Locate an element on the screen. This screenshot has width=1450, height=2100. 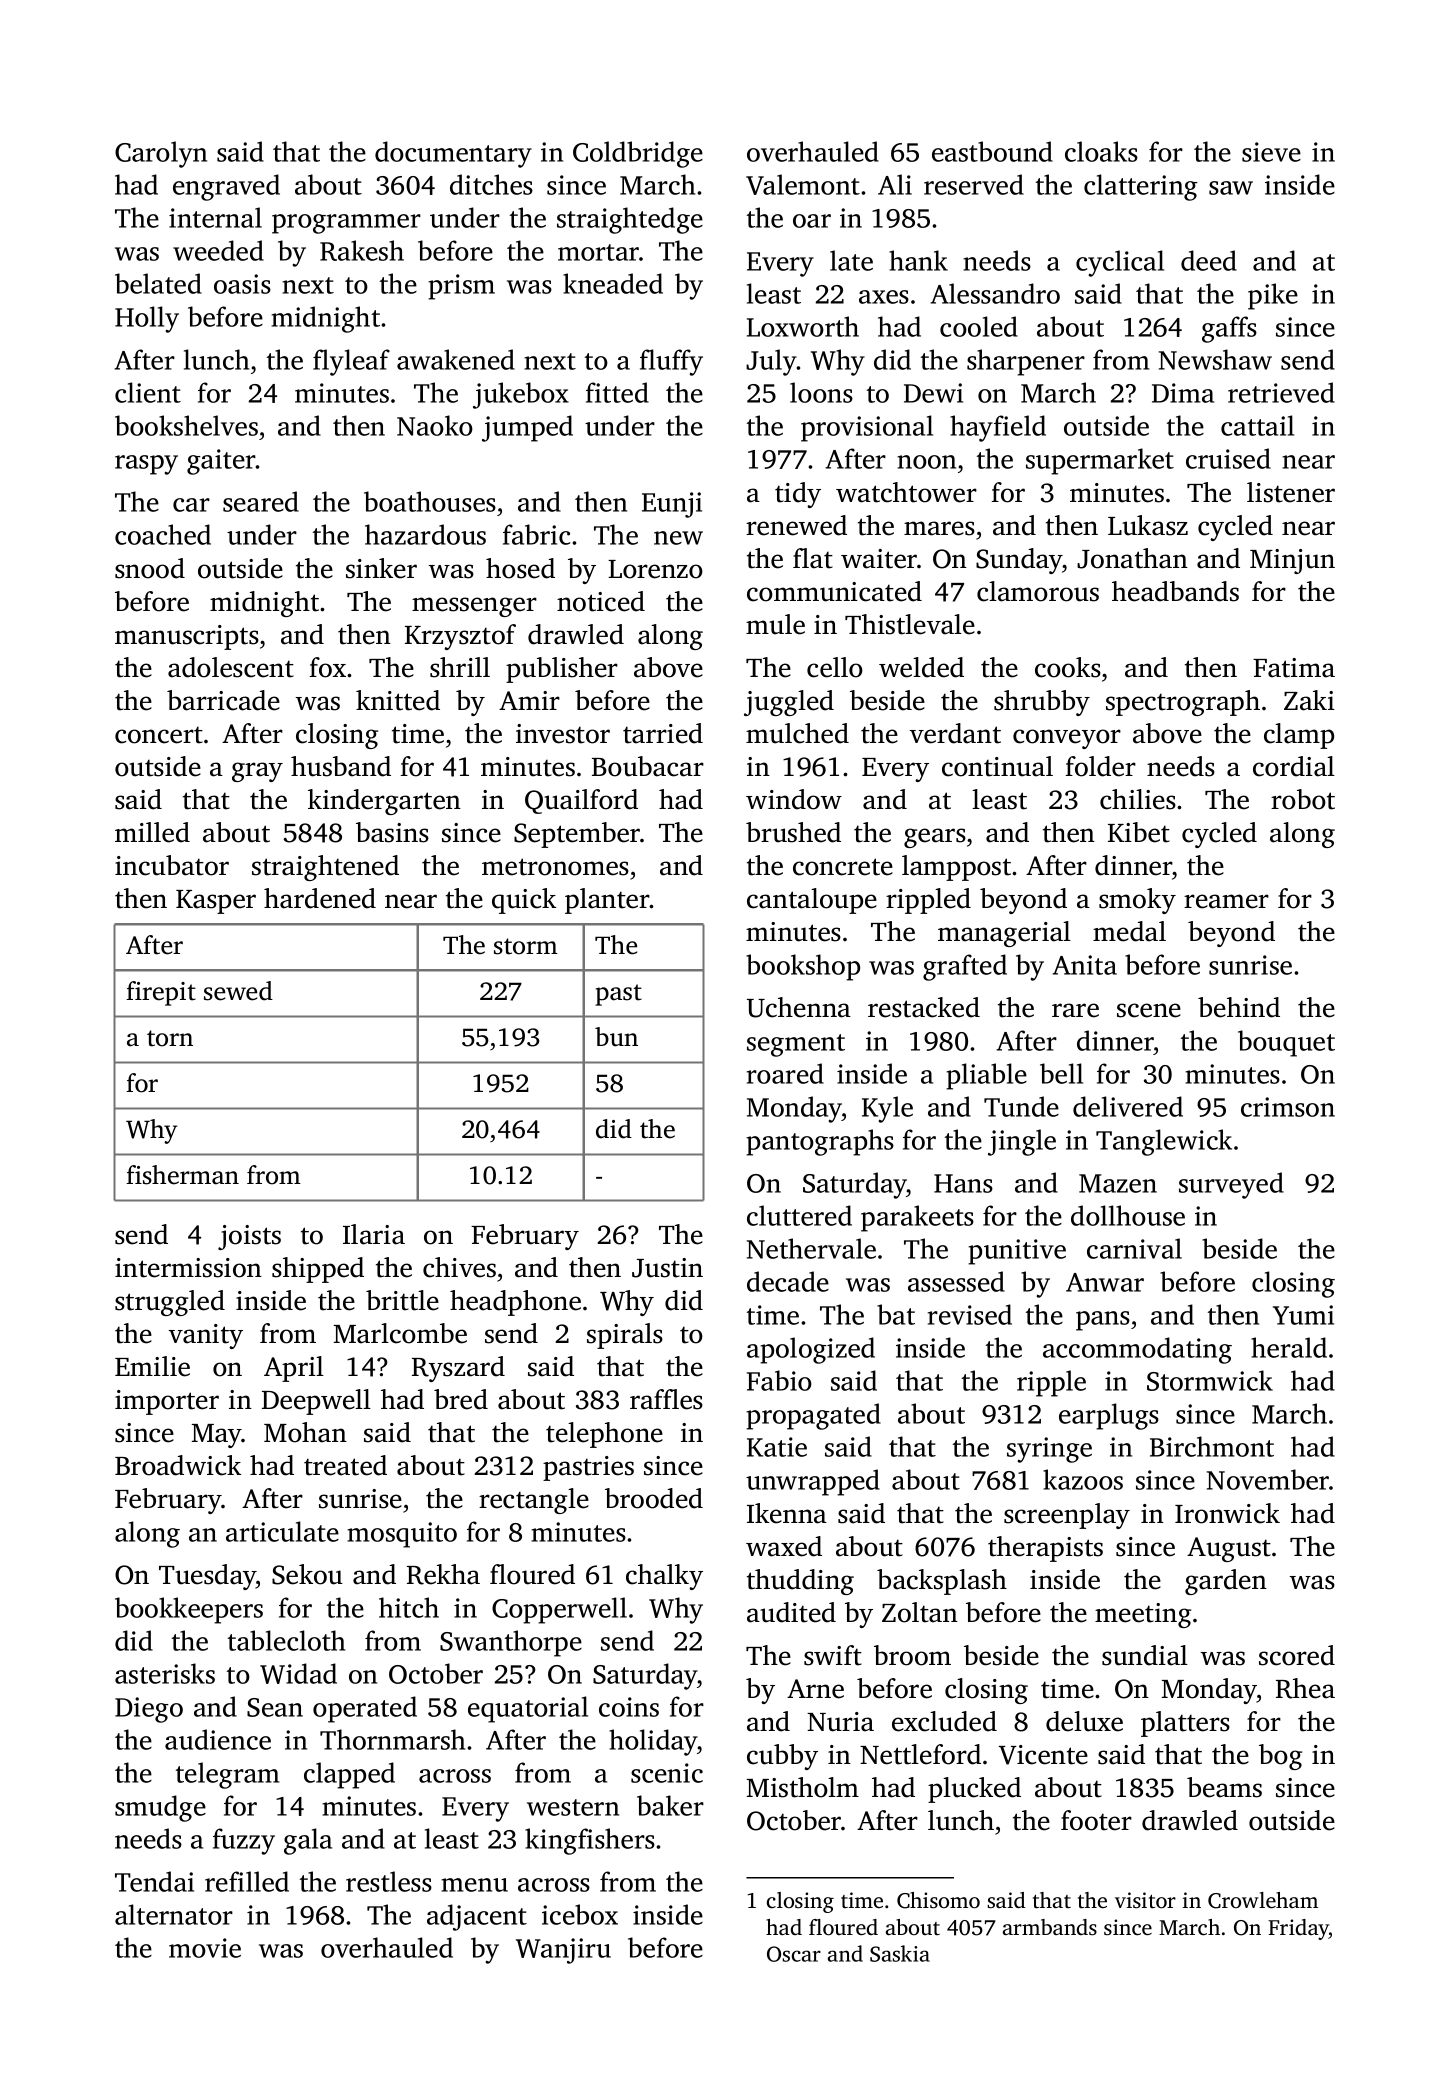
eastbound is located at coordinates (992, 151).
